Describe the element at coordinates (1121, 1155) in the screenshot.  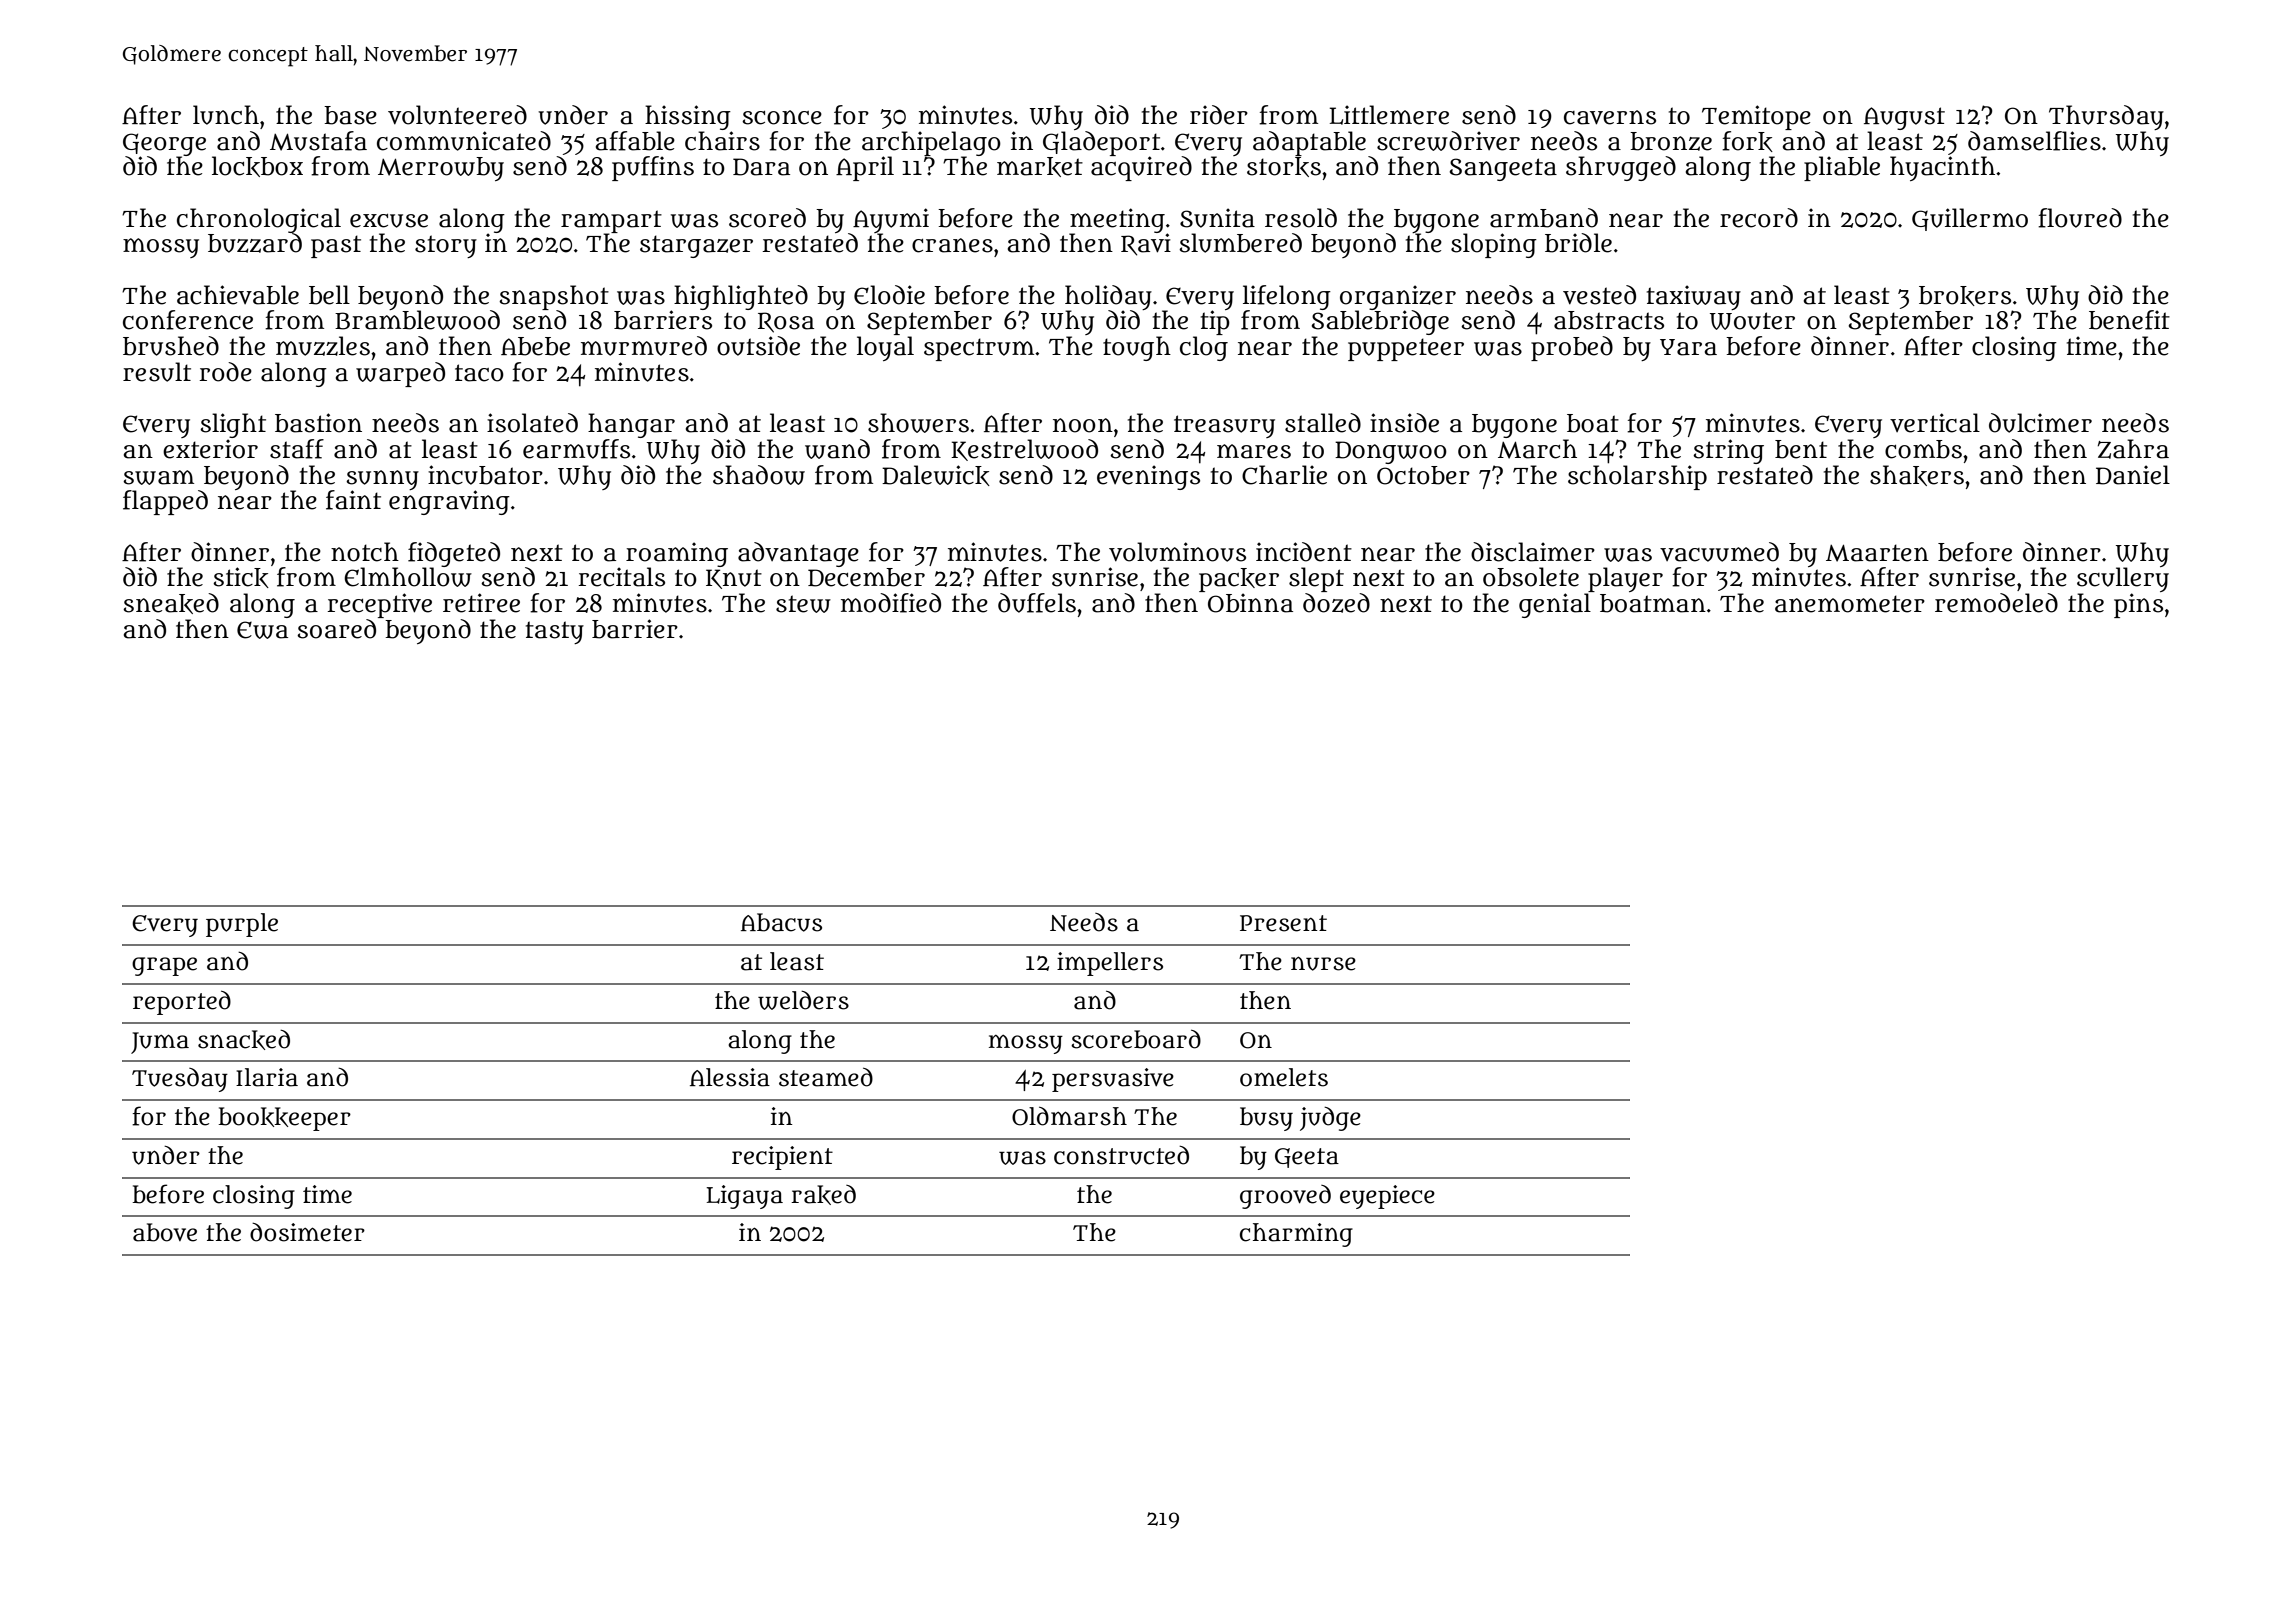
I see `constructed` at that location.
